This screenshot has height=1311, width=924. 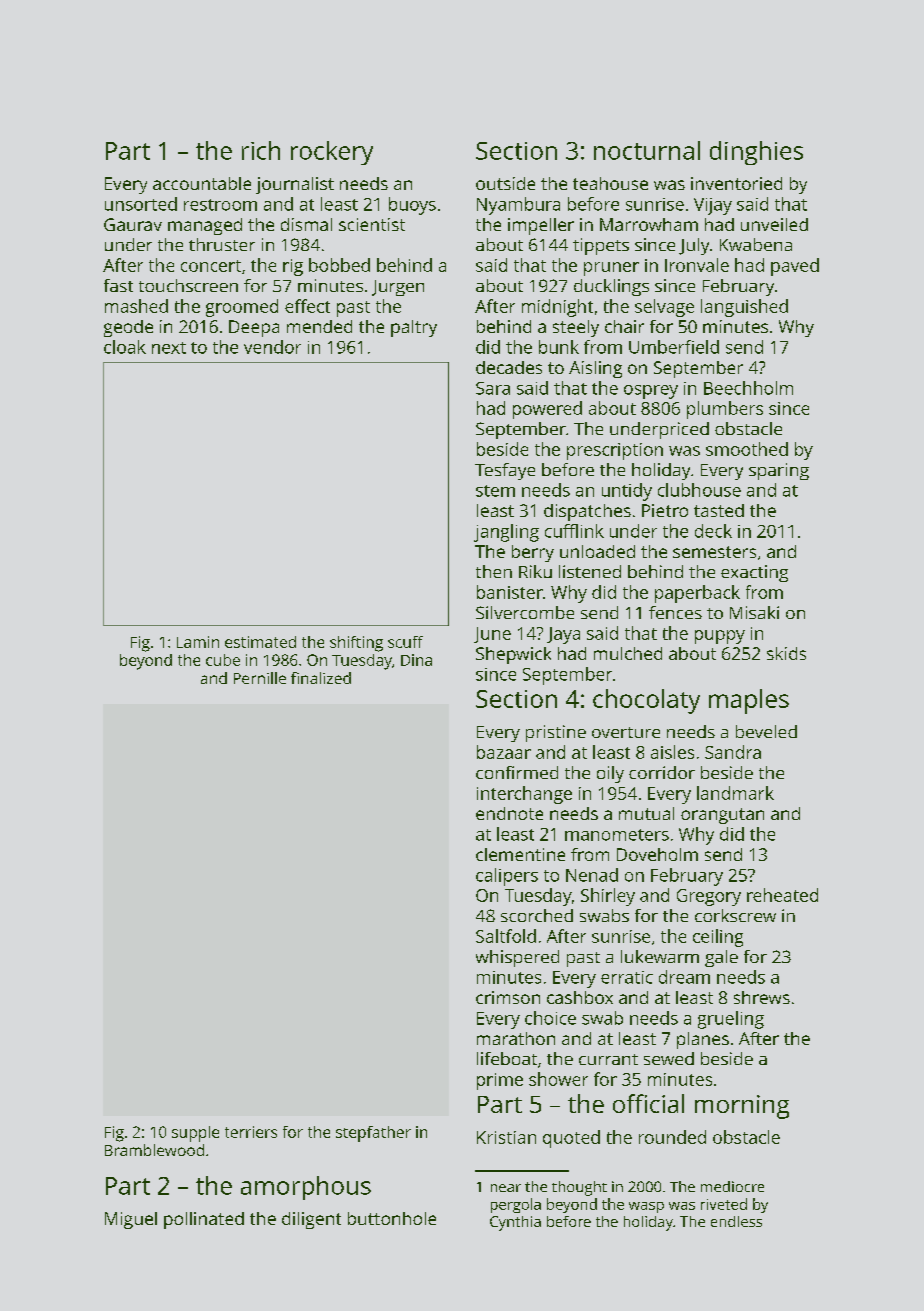 I want to click on Nyambura, so click(x=518, y=206).
